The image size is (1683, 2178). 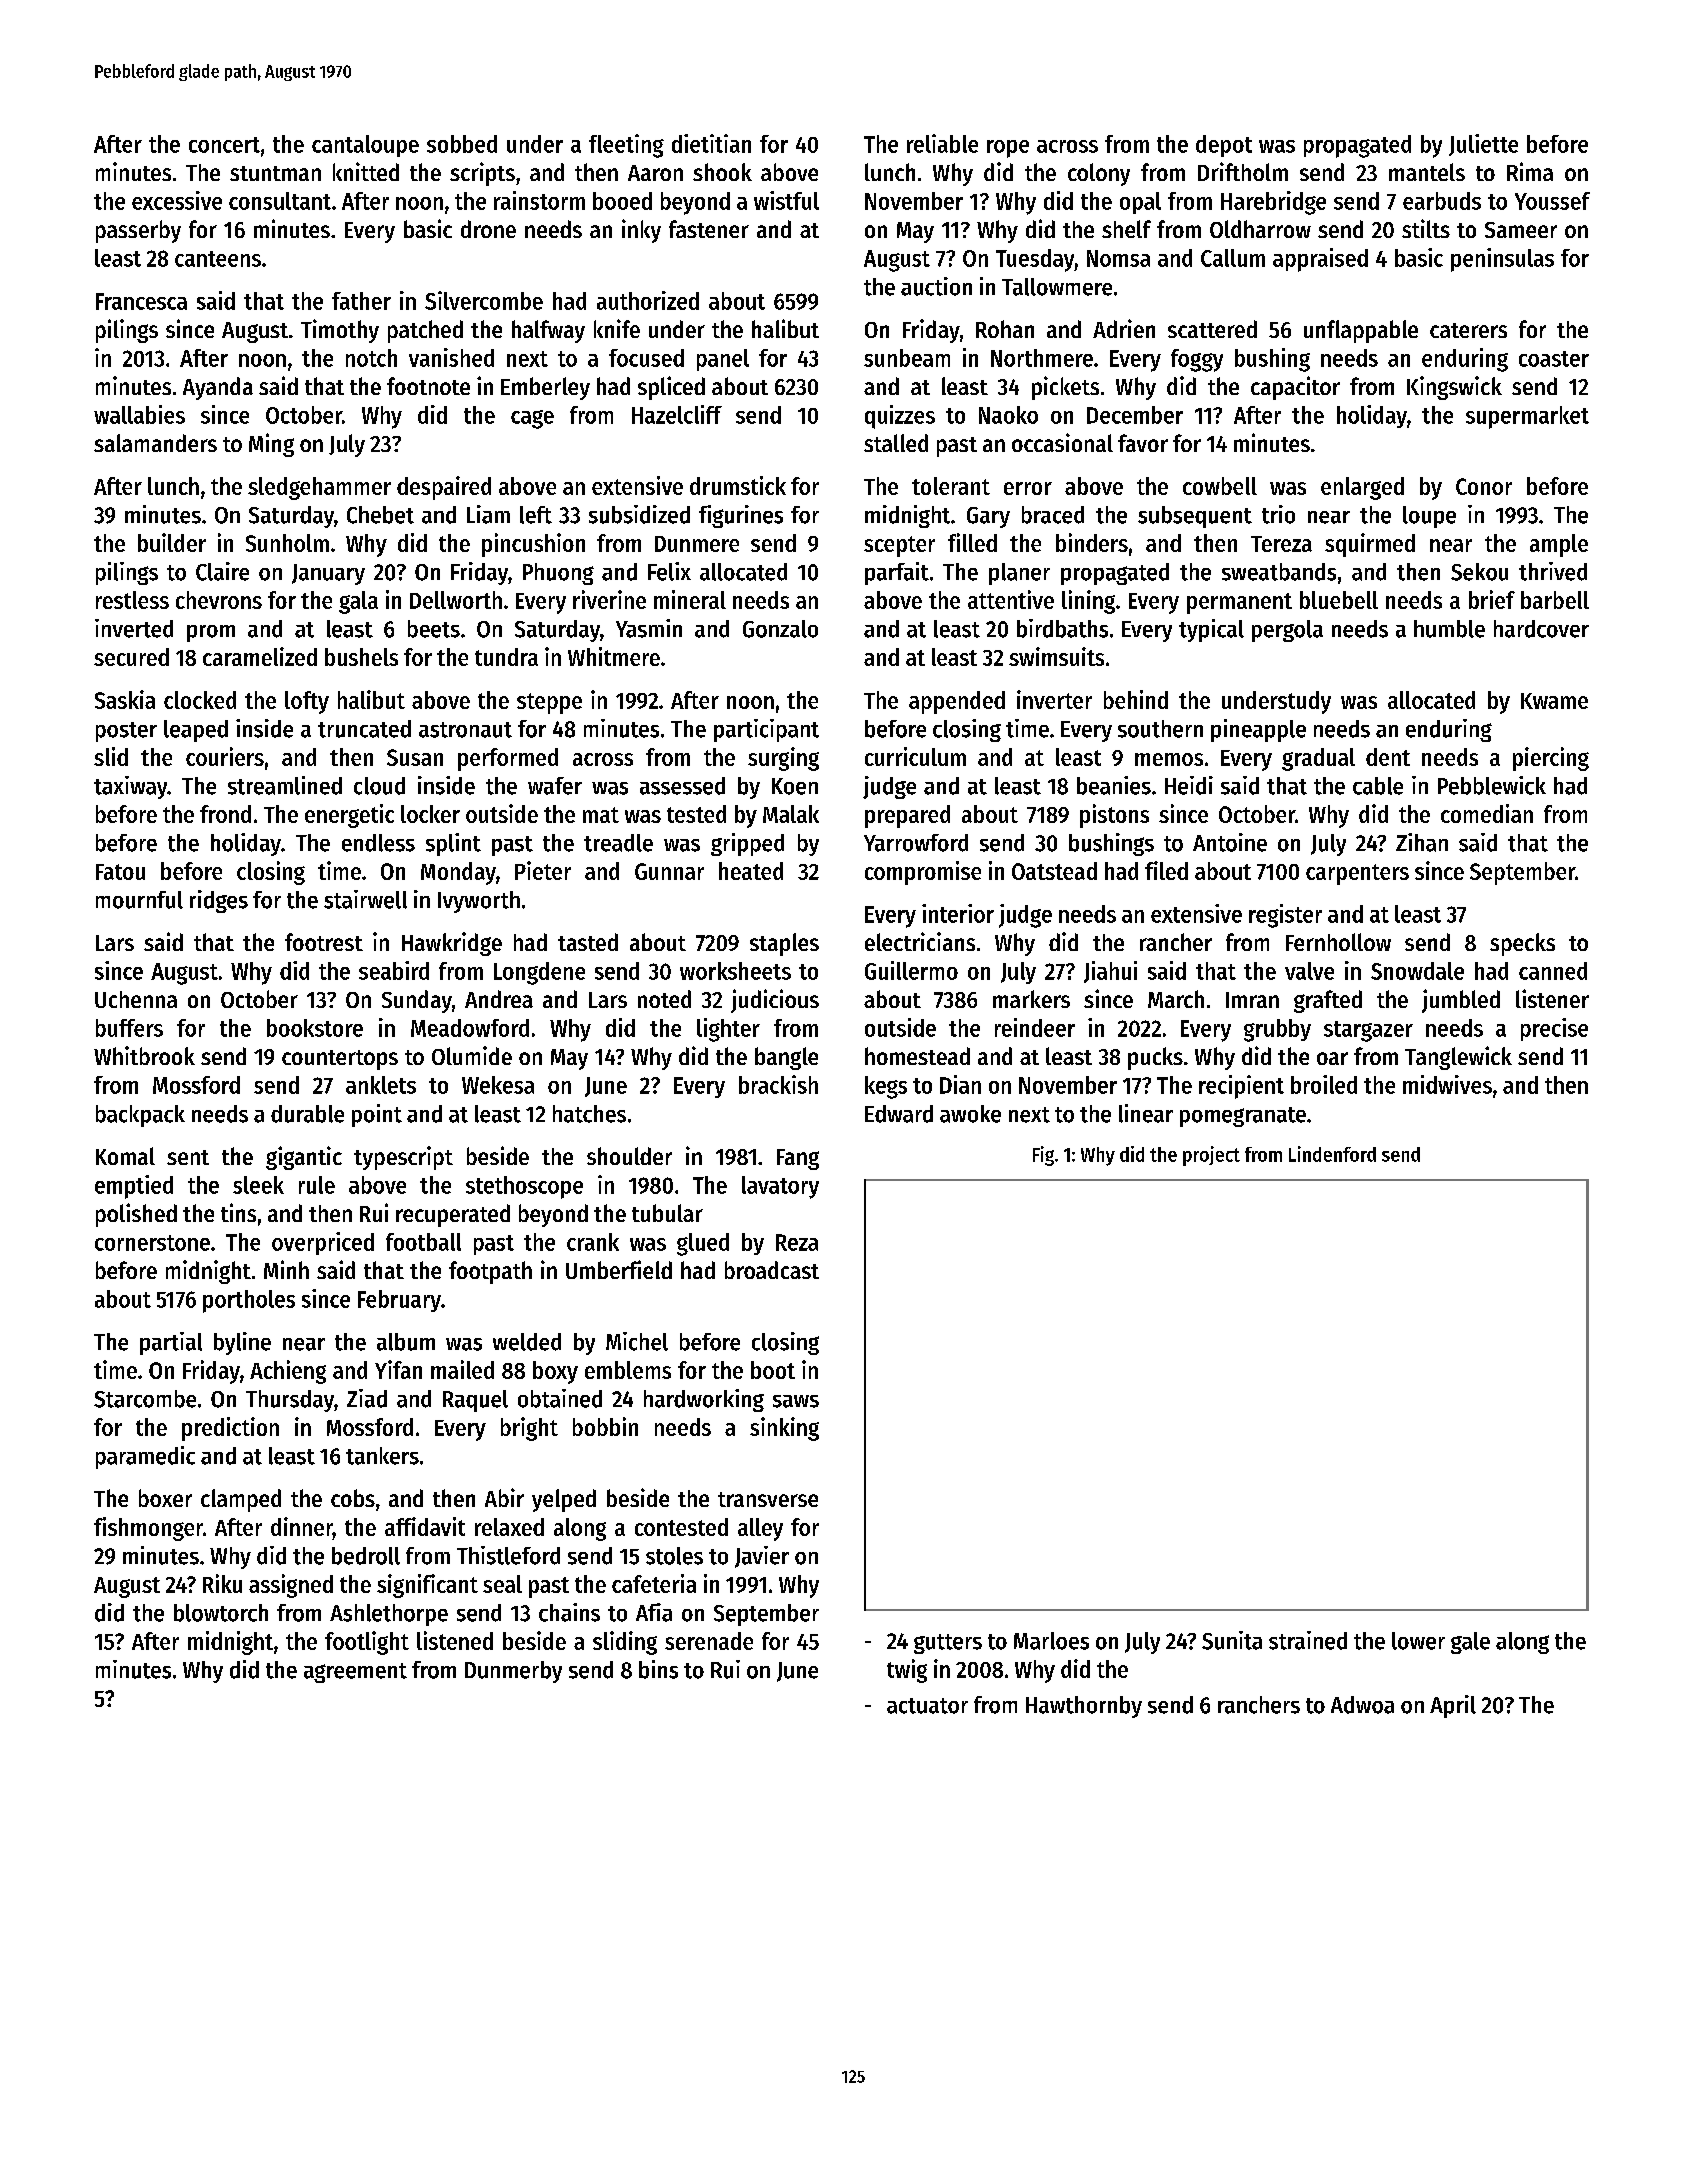 I want to click on energetic, so click(x=349, y=816).
